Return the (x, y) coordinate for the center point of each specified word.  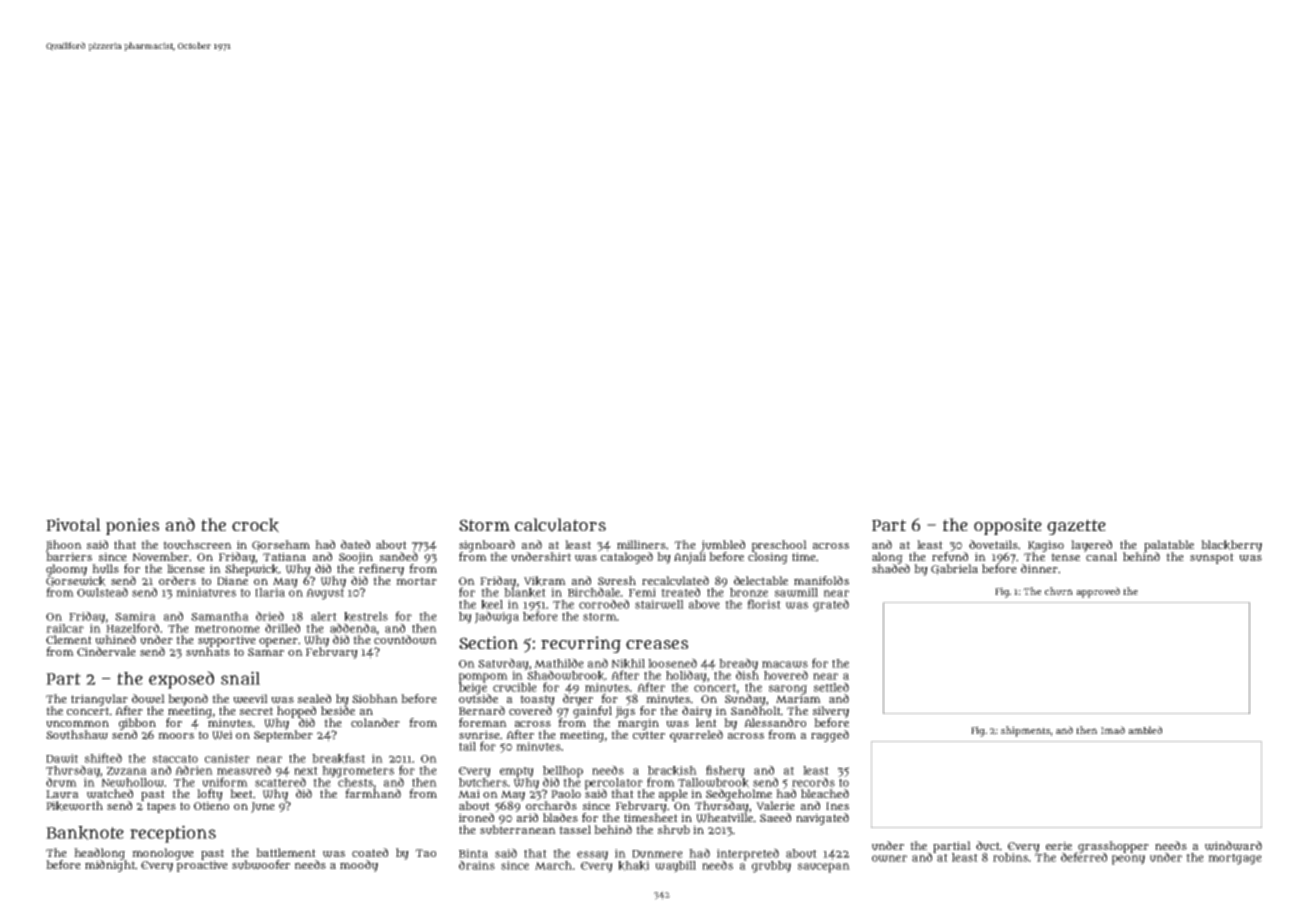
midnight (110, 866)
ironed (476, 817)
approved (1098, 592)
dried (270, 616)
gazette (1076, 527)
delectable (761, 580)
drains (477, 865)
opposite (1008, 526)
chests (355, 782)
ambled (1145, 730)
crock (255, 525)
